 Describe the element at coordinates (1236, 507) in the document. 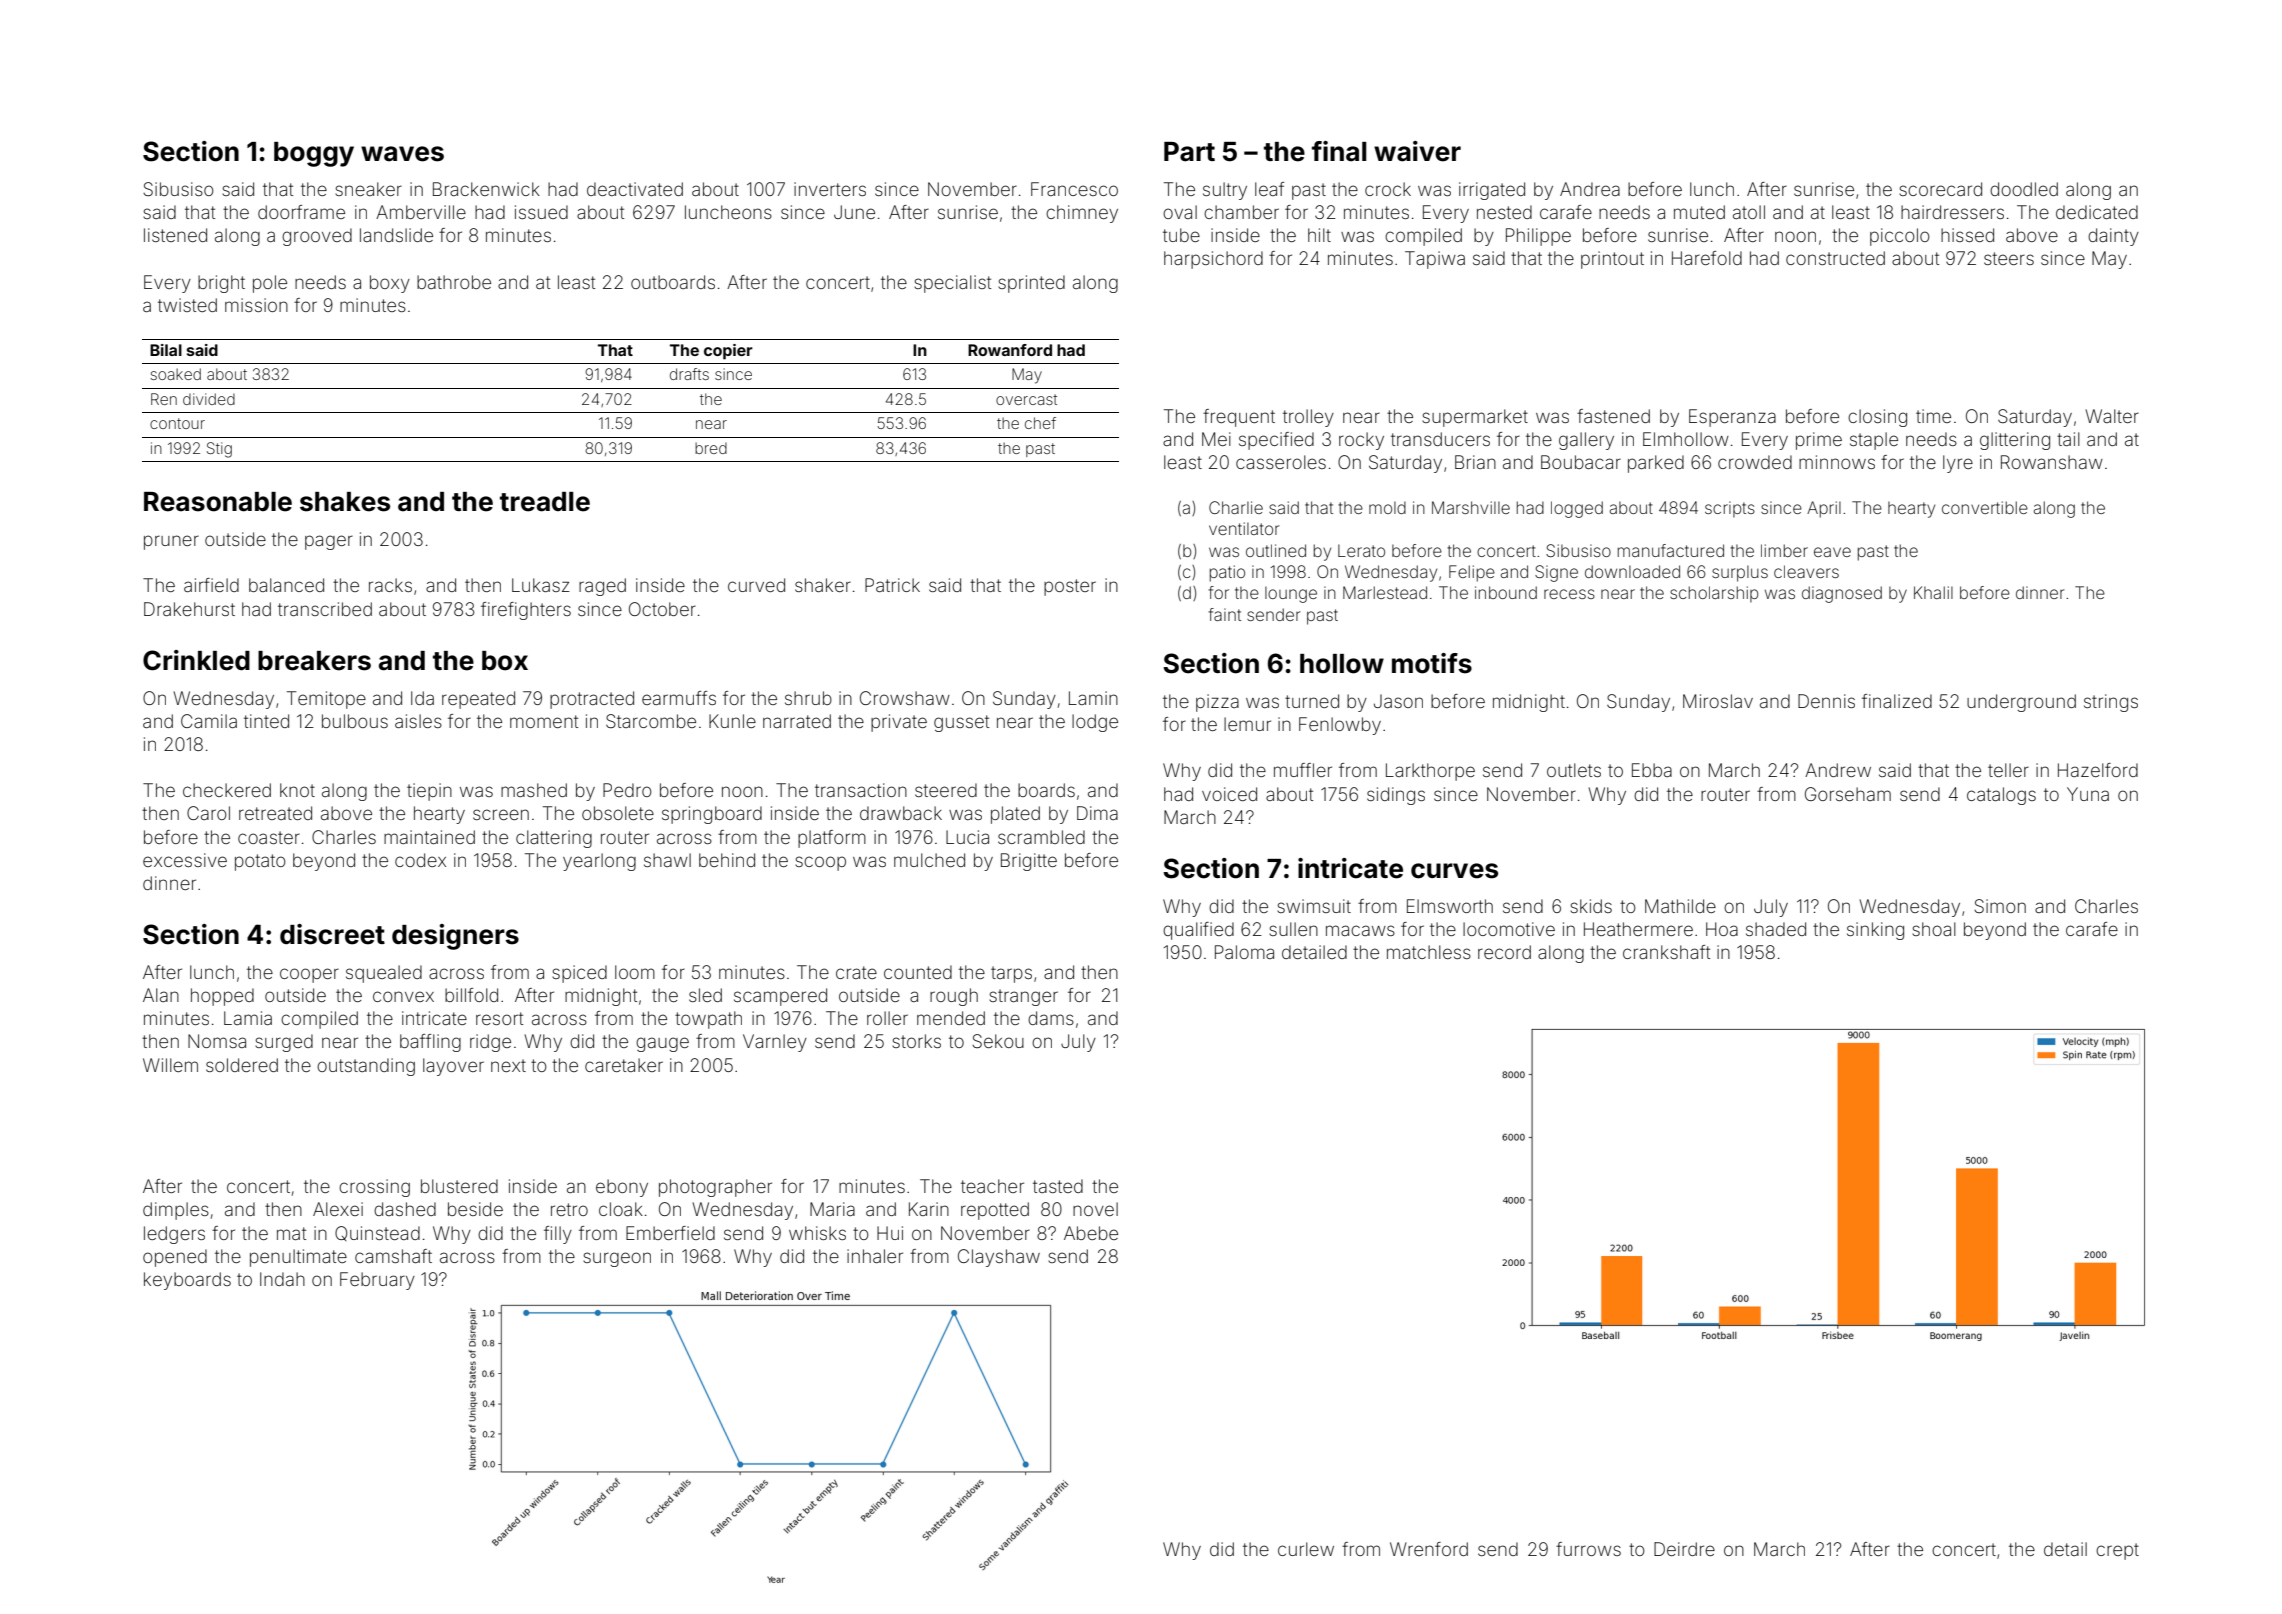

I see `Charlie` at that location.
